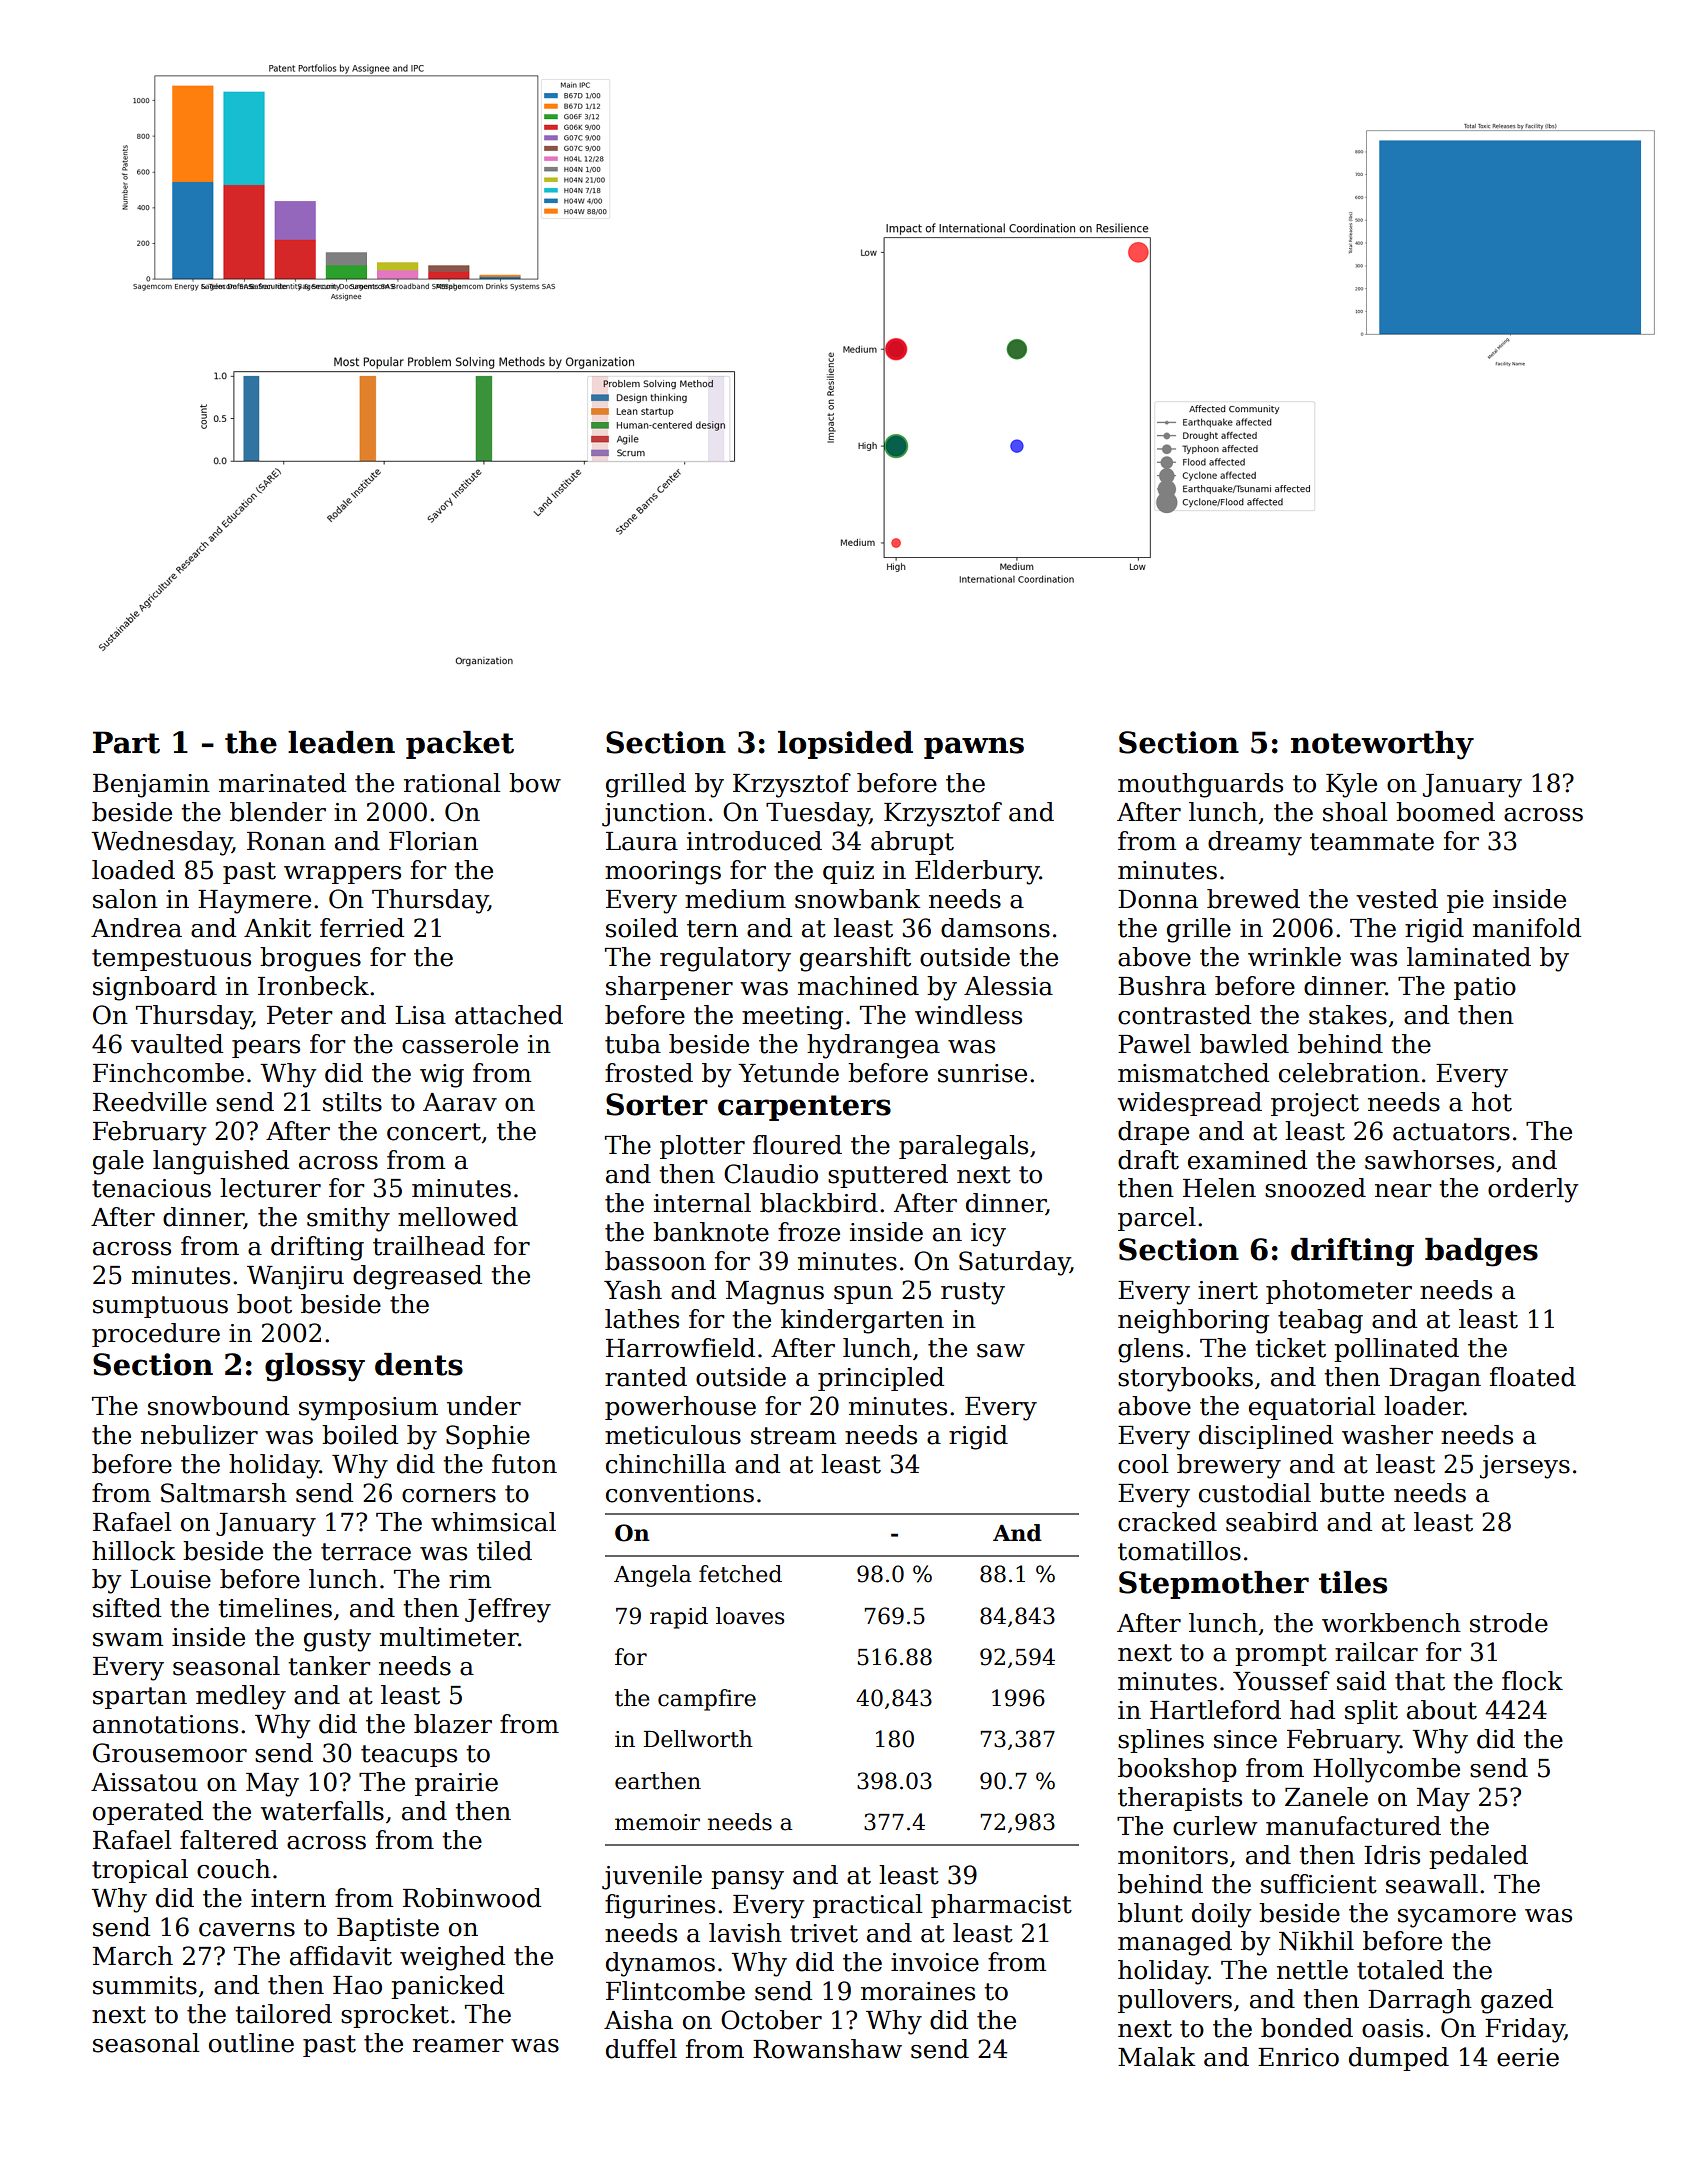  I want to click on actuators, so click(1451, 1132).
